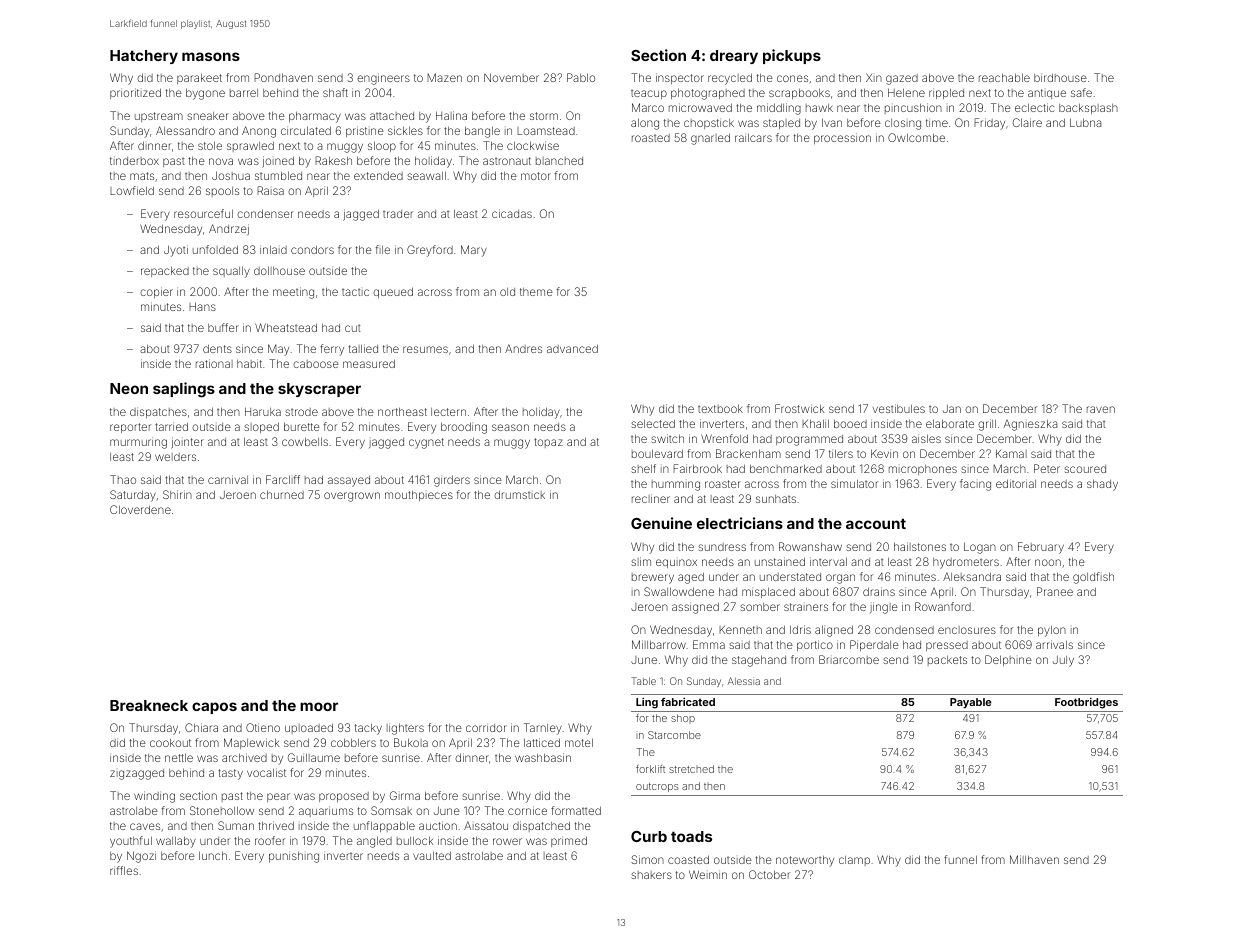 The width and height of the screenshot is (1233, 952). I want to click on Cloverdene, so click(140, 509).
